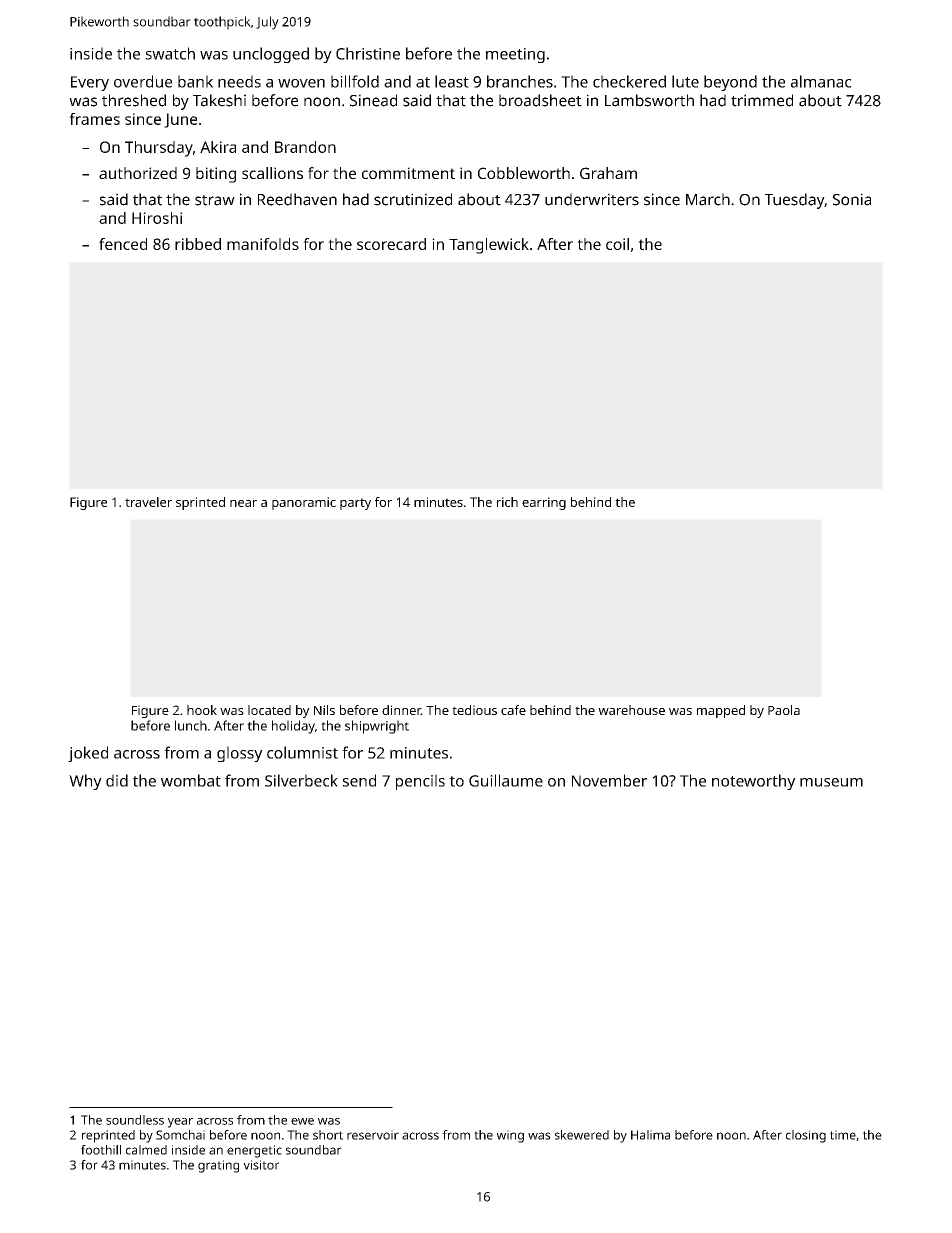 The width and height of the page is (952, 1233). I want to click on almanac, so click(821, 81).
